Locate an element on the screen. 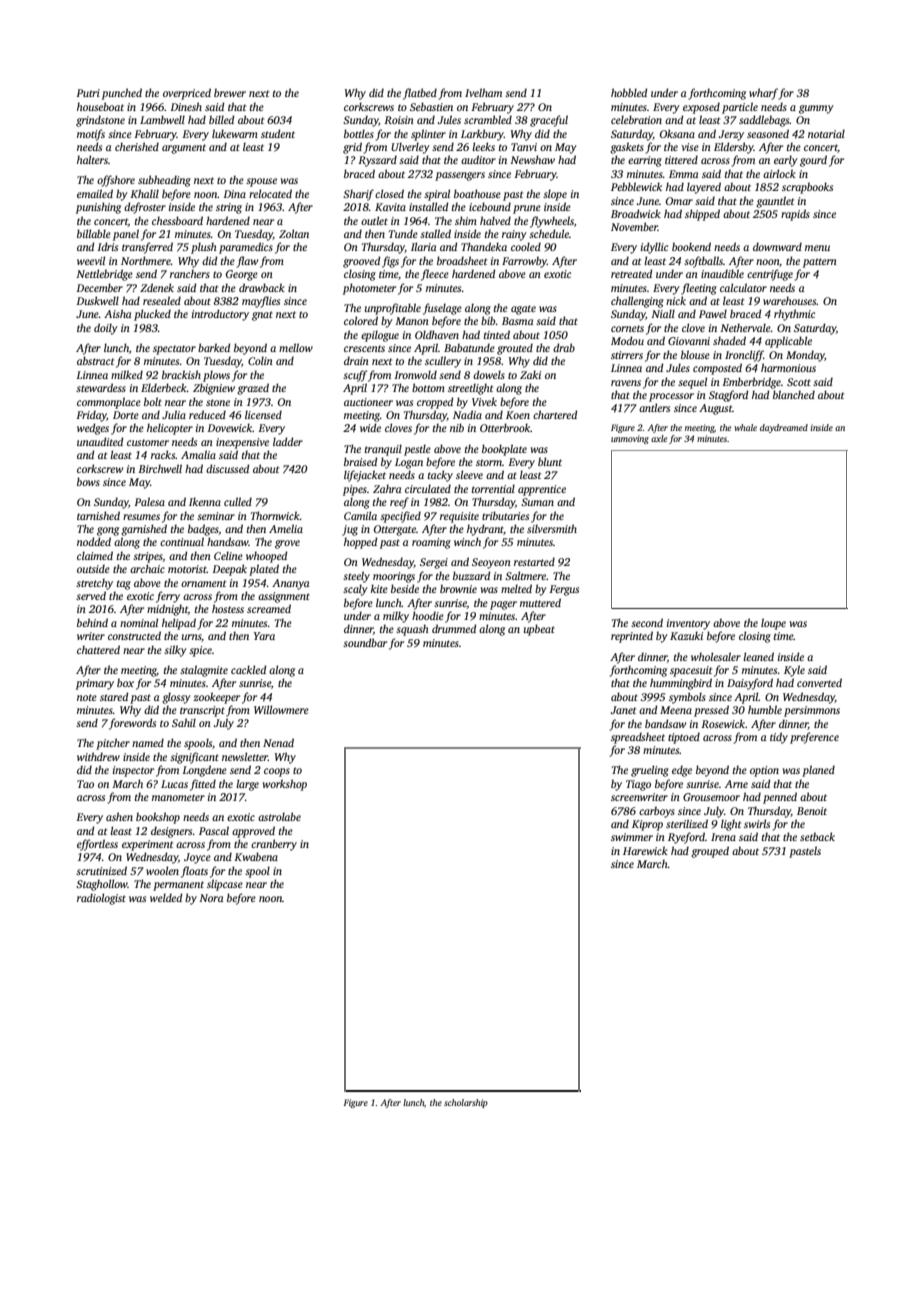 The height and width of the screenshot is (1308, 924). permanent is located at coordinates (178, 886).
